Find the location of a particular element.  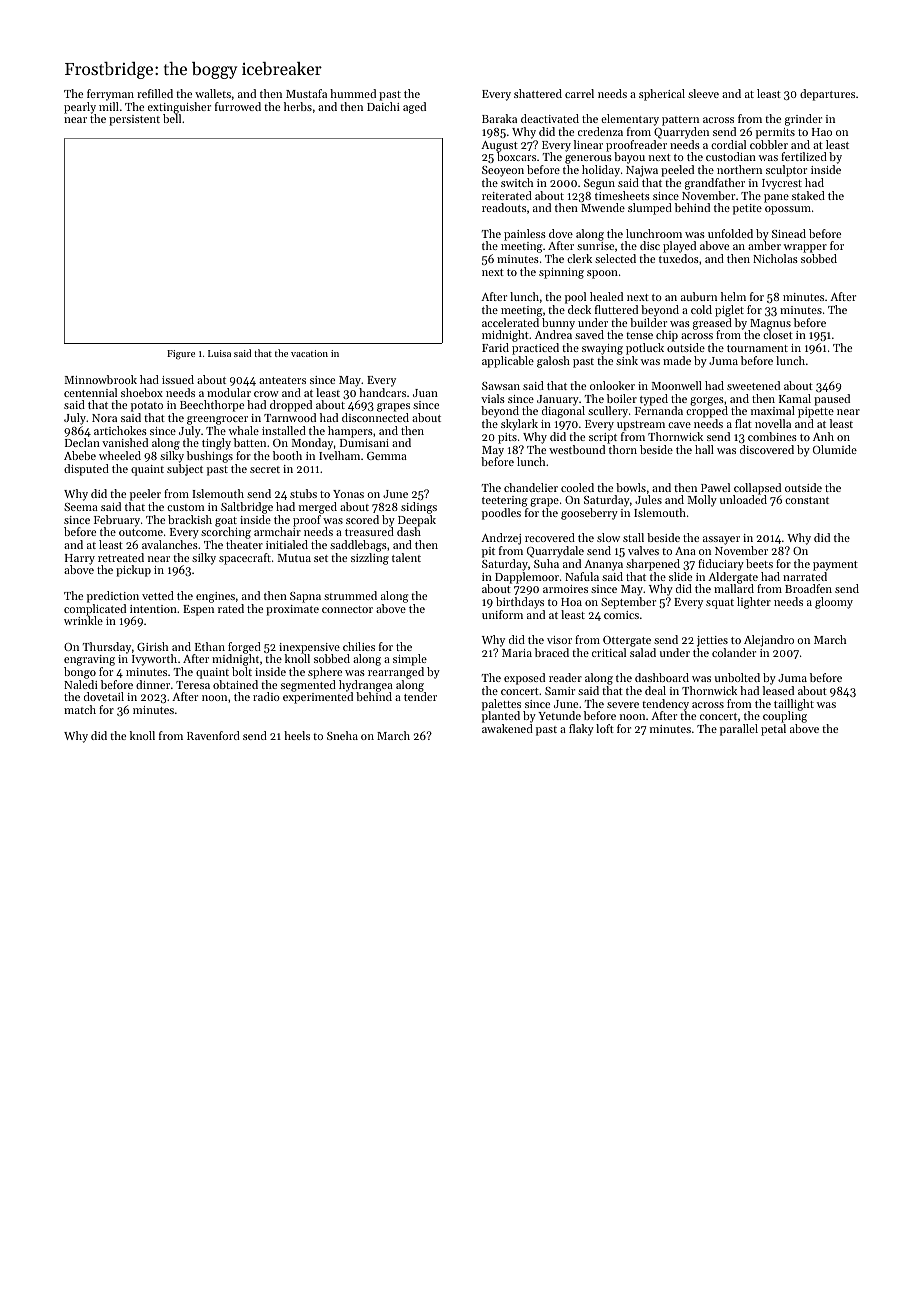

tuxedos is located at coordinates (679, 258).
